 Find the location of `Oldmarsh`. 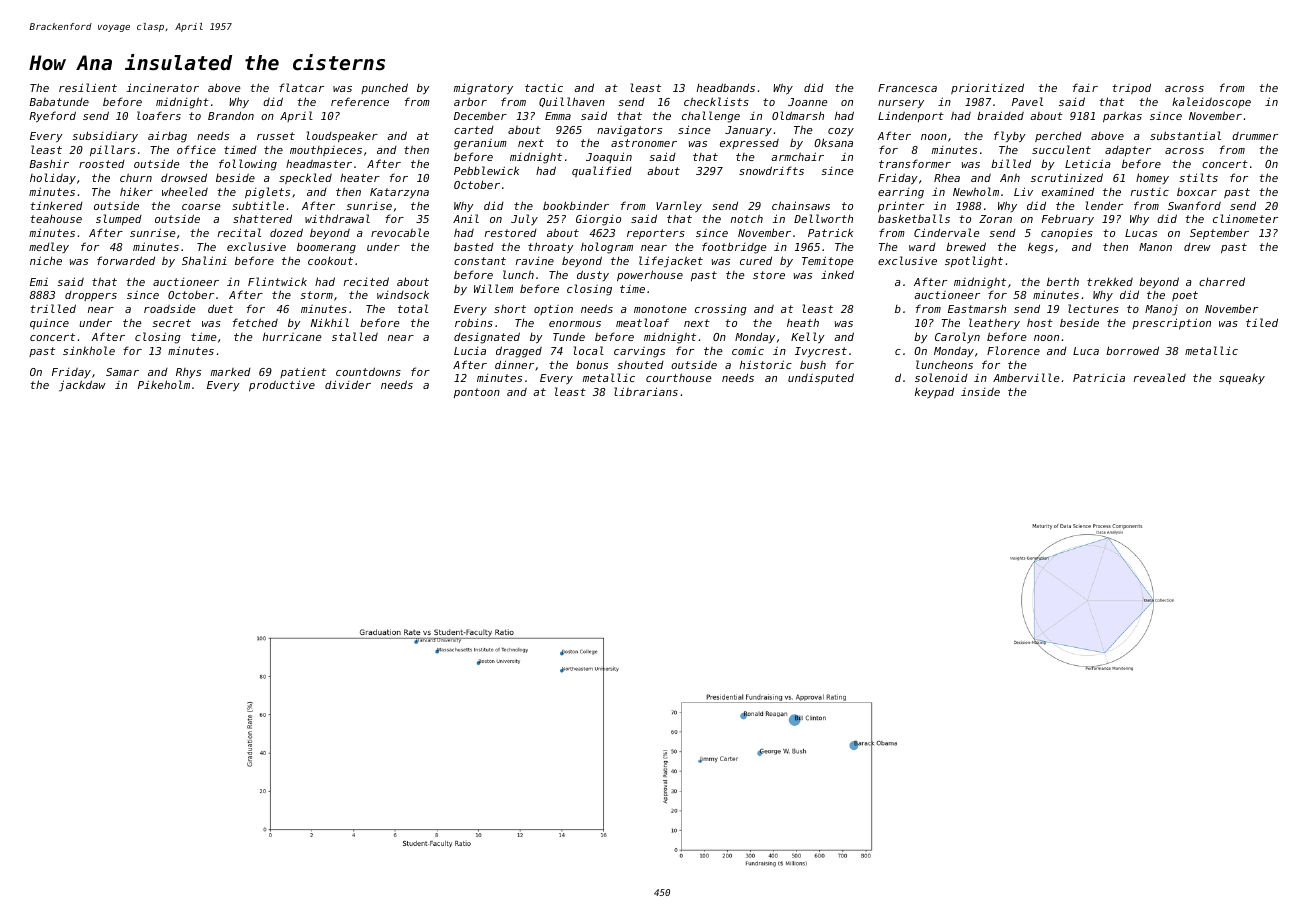

Oldmarsh is located at coordinates (798, 115).
